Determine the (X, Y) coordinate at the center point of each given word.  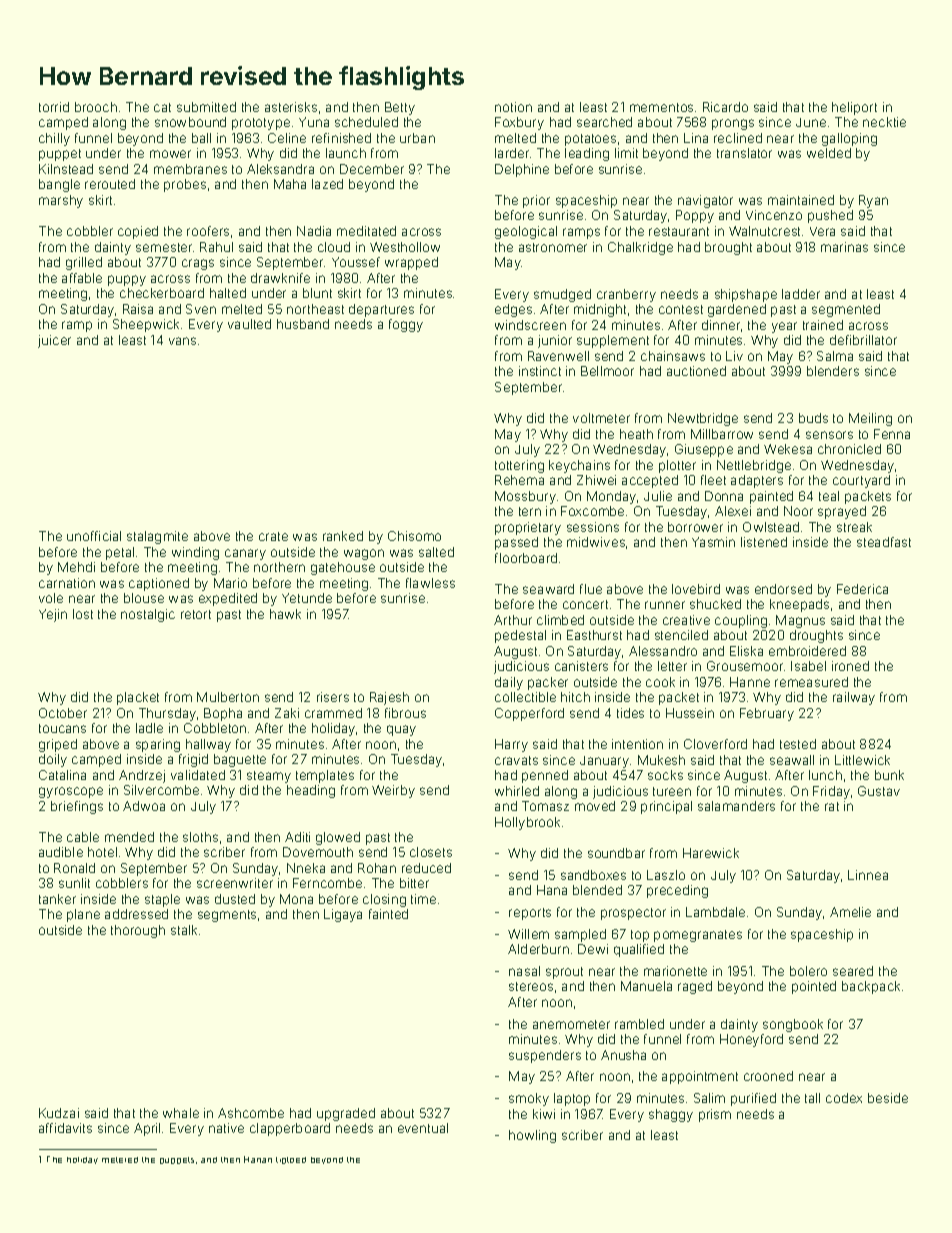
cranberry (626, 295)
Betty (400, 108)
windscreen (530, 325)
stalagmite (157, 537)
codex (844, 1098)
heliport (854, 108)
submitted (206, 107)
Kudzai (59, 1113)
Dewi (593, 949)
